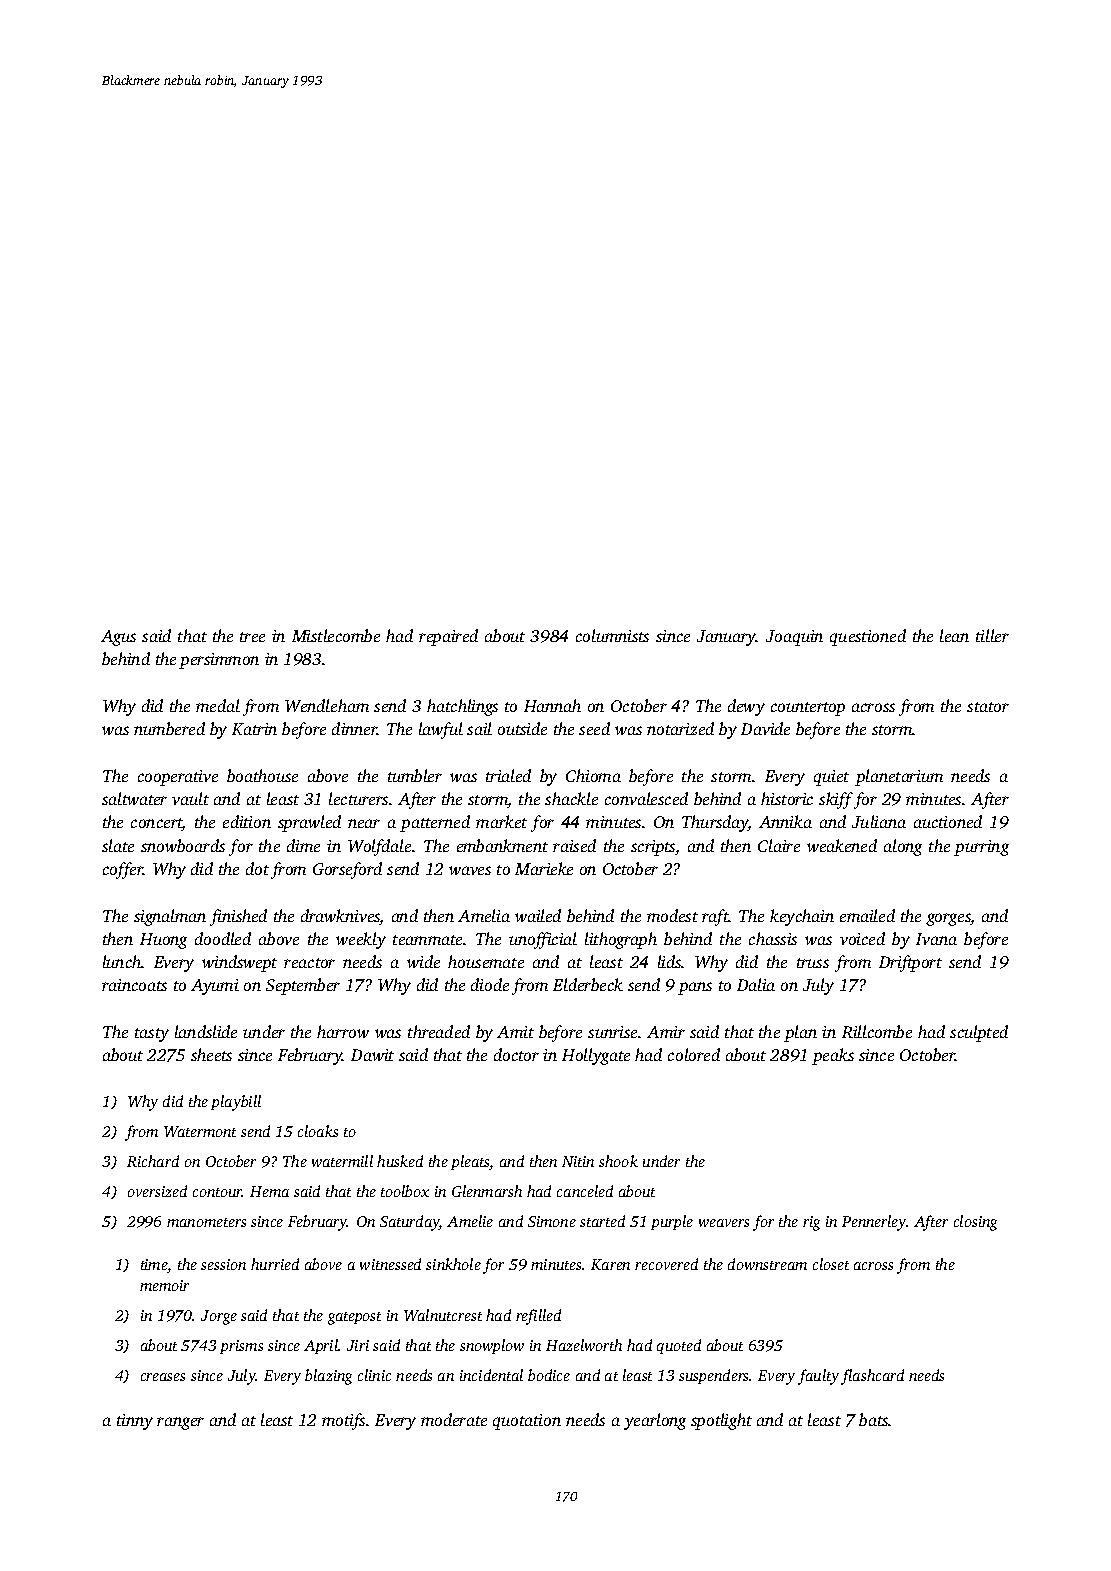 This screenshot has width=1111, height=1571. What do you see at coordinates (134, 985) in the screenshot?
I see `raincoats` at bounding box center [134, 985].
